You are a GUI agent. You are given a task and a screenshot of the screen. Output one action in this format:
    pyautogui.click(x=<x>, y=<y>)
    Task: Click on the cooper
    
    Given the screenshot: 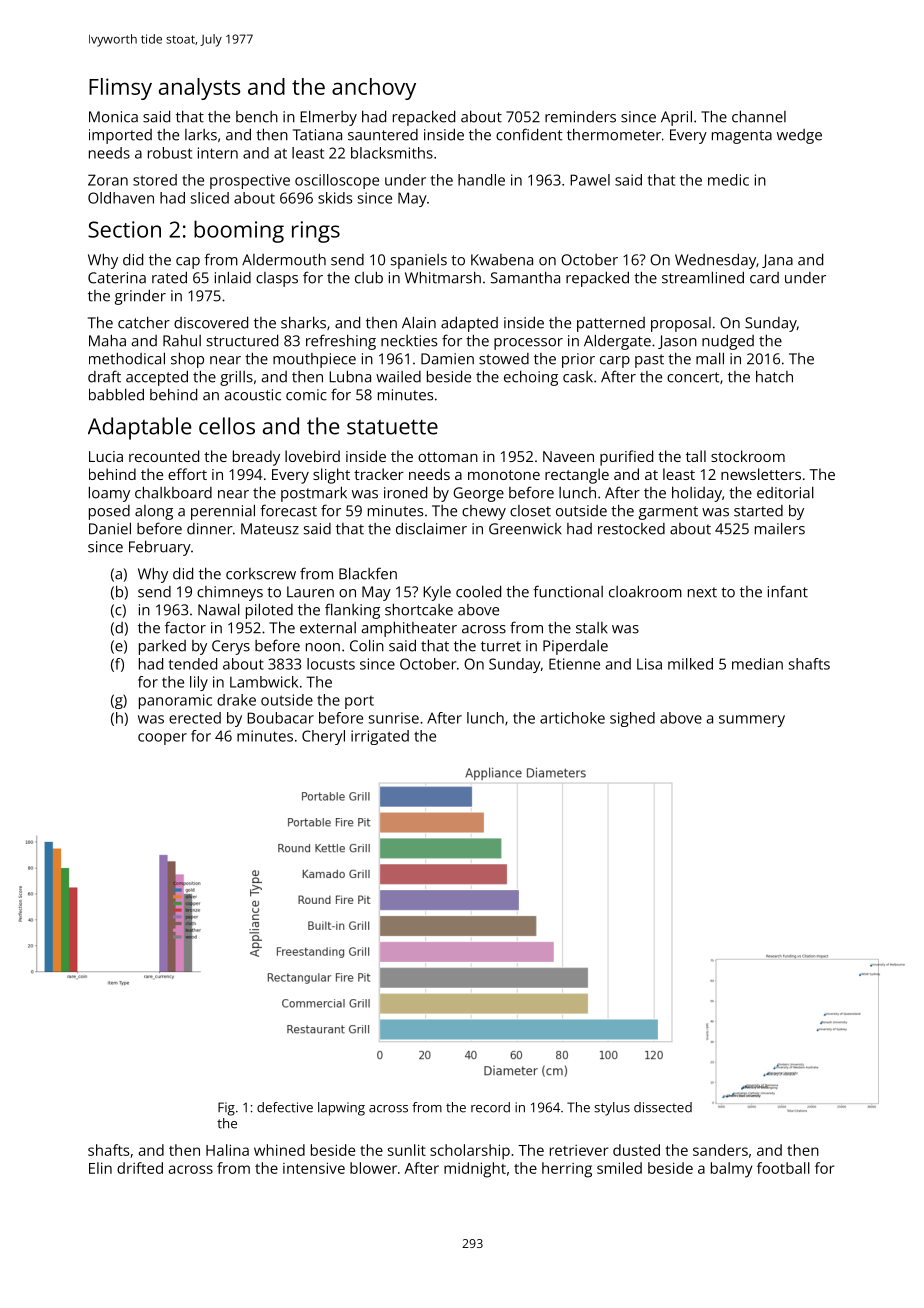 What is the action you would take?
    pyautogui.click(x=162, y=739)
